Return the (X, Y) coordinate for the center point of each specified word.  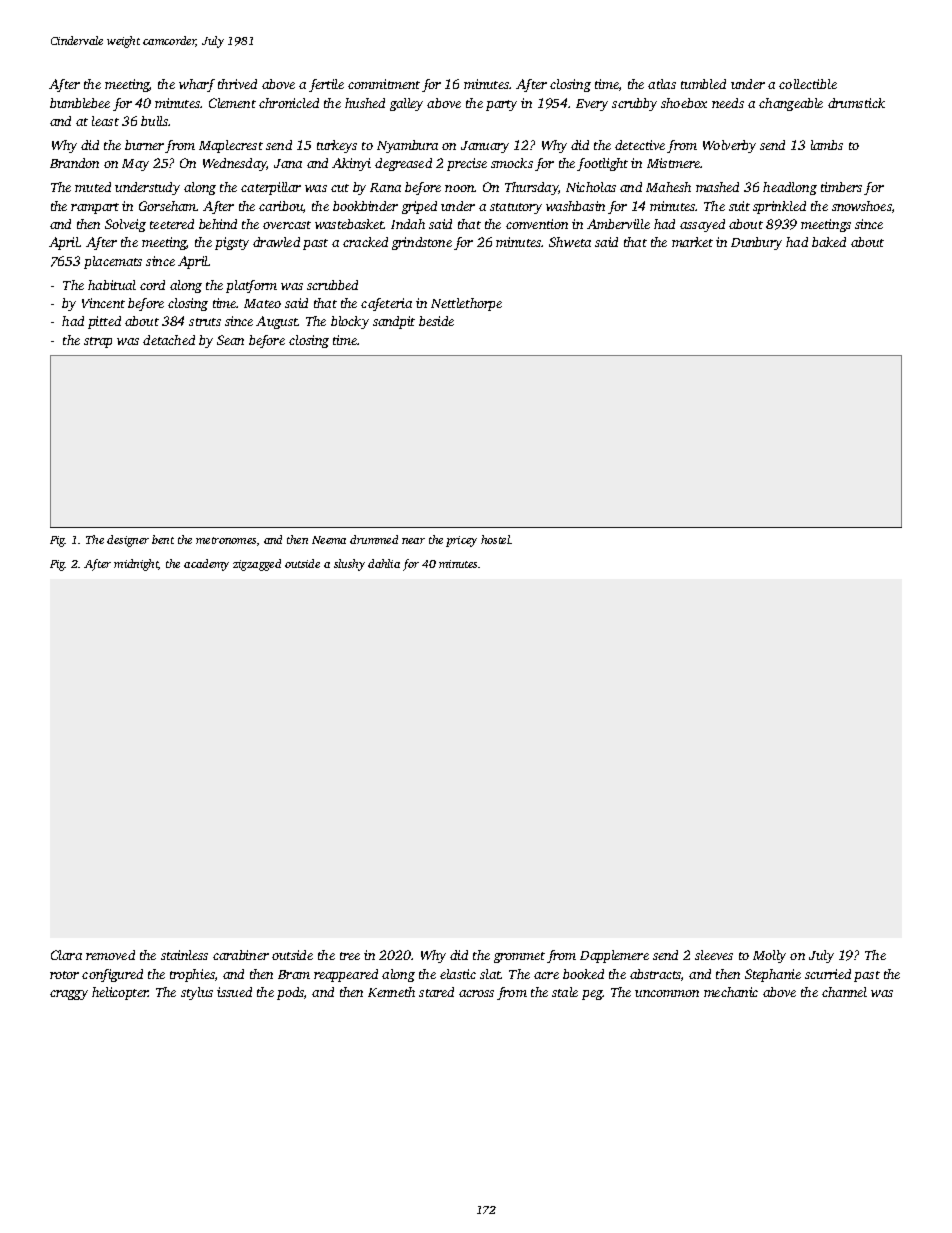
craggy (69, 995)
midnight (136, 565)
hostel (496, 539)
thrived (237, 84)
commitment (384, 84)
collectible (808, 84)
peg (592, 995)
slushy (349, 565)
